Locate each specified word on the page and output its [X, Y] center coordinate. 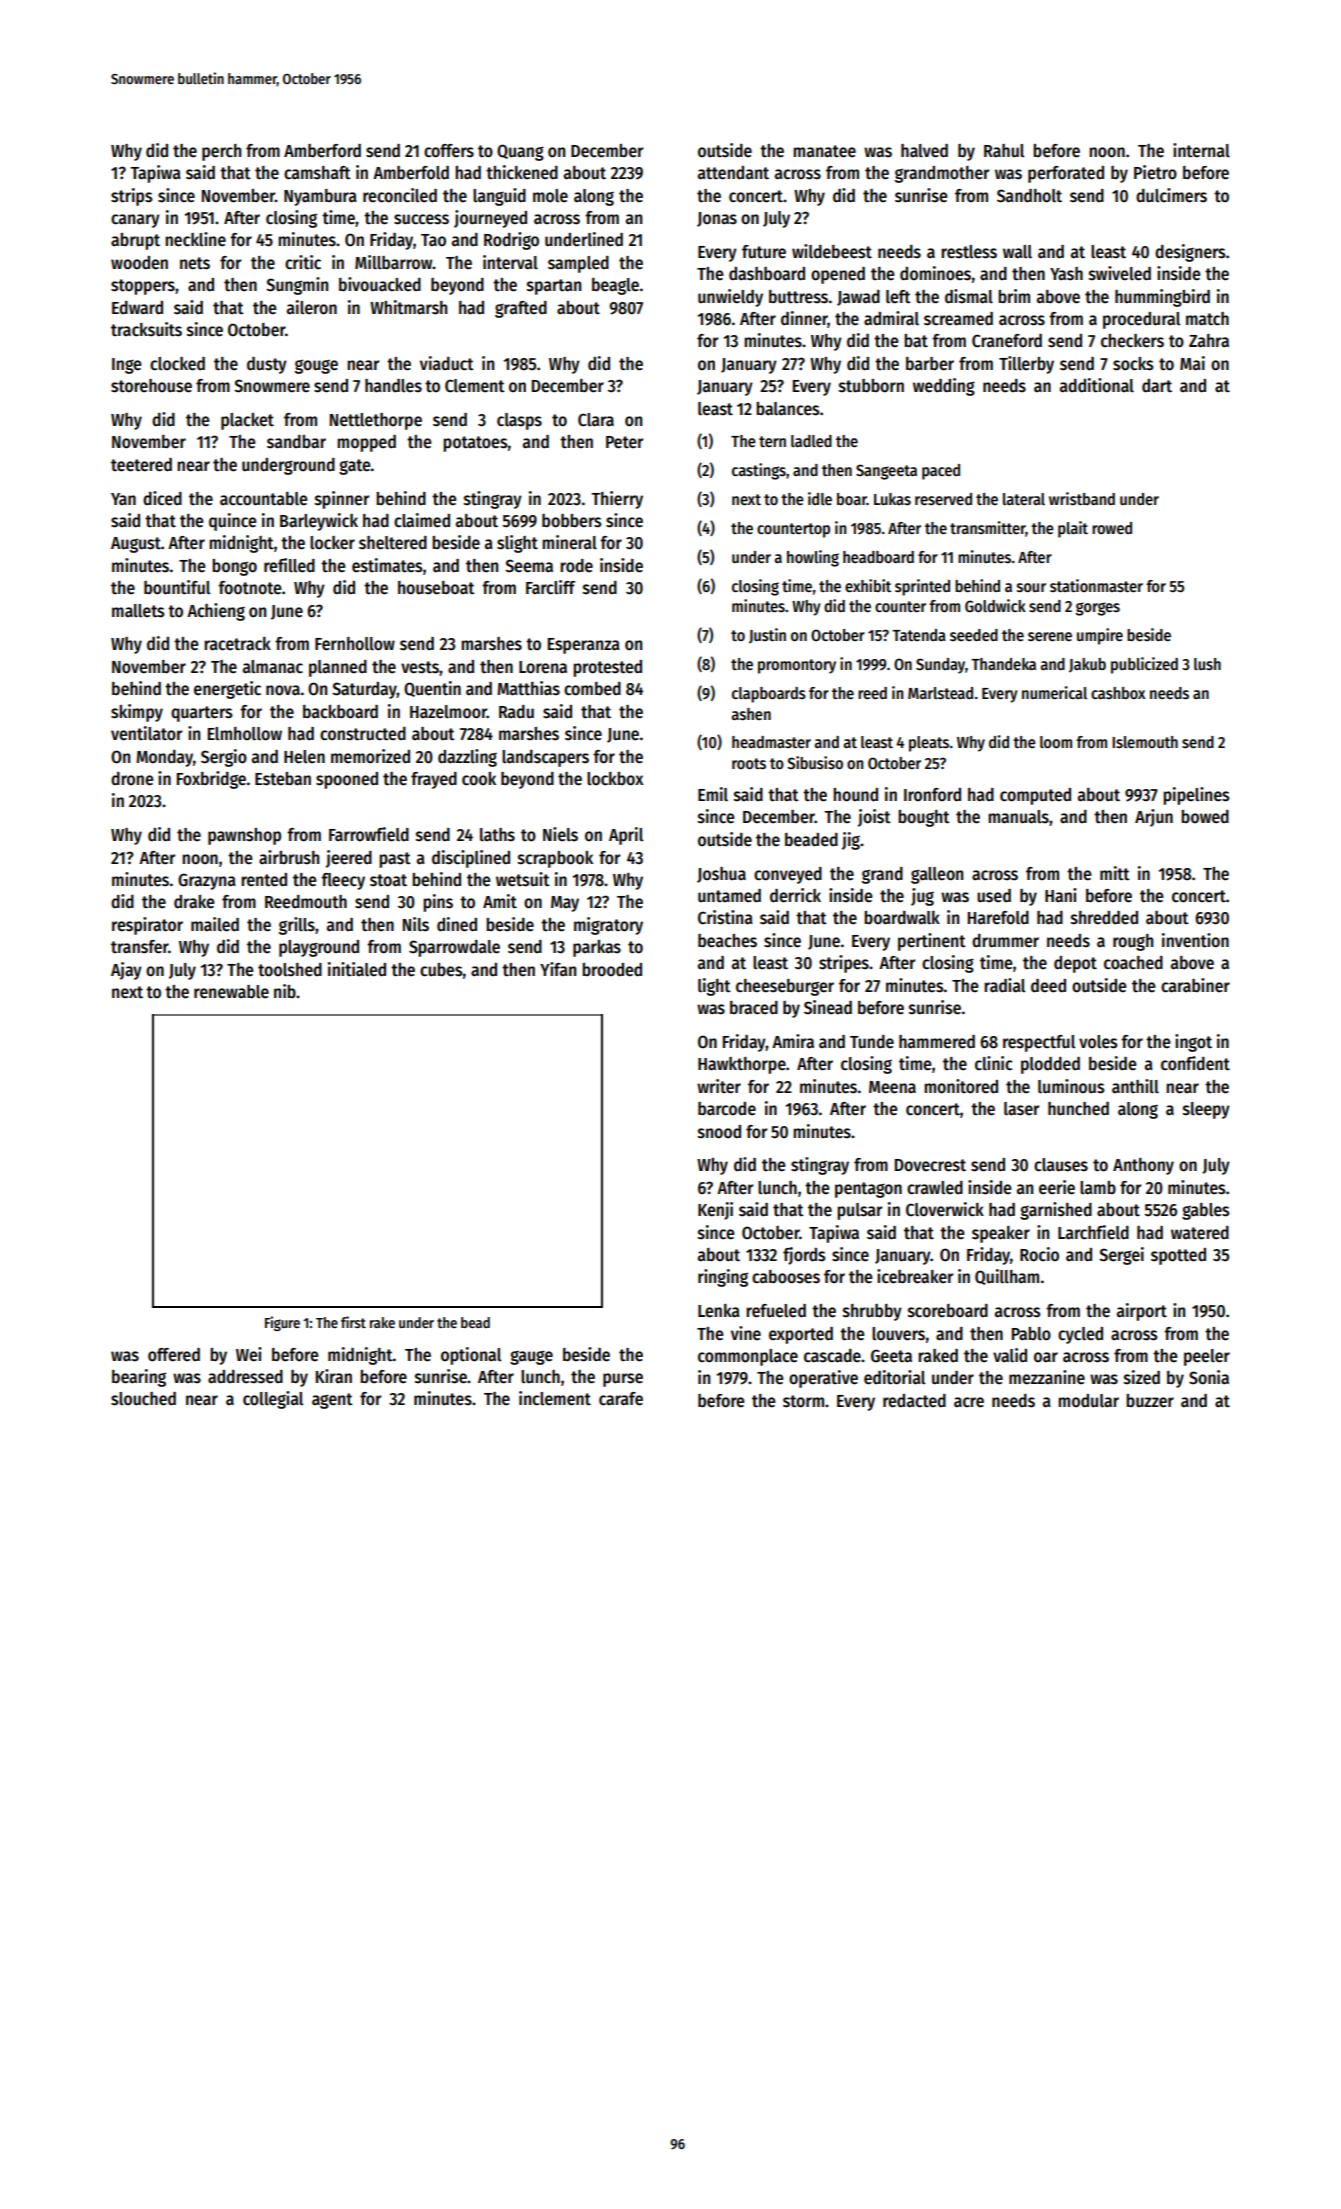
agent [332, 1401]
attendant [733, 173]
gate [355, 467]
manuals [1018, 817]
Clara [596, 420]
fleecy [343, 881]
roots [749, 764]
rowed [1112, 528]
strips [131, 197]
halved [924, 151]
